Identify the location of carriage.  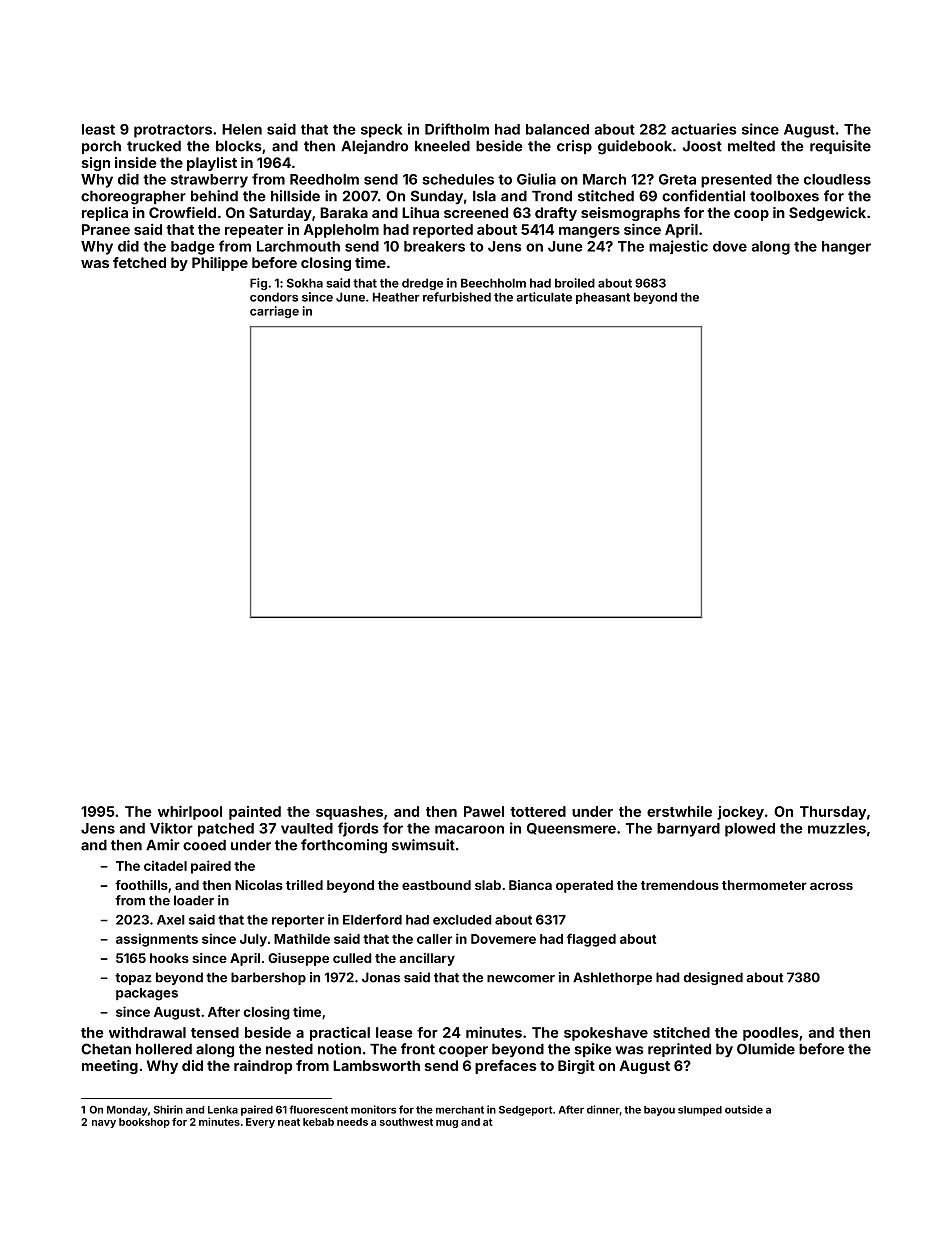
(274, 312).
